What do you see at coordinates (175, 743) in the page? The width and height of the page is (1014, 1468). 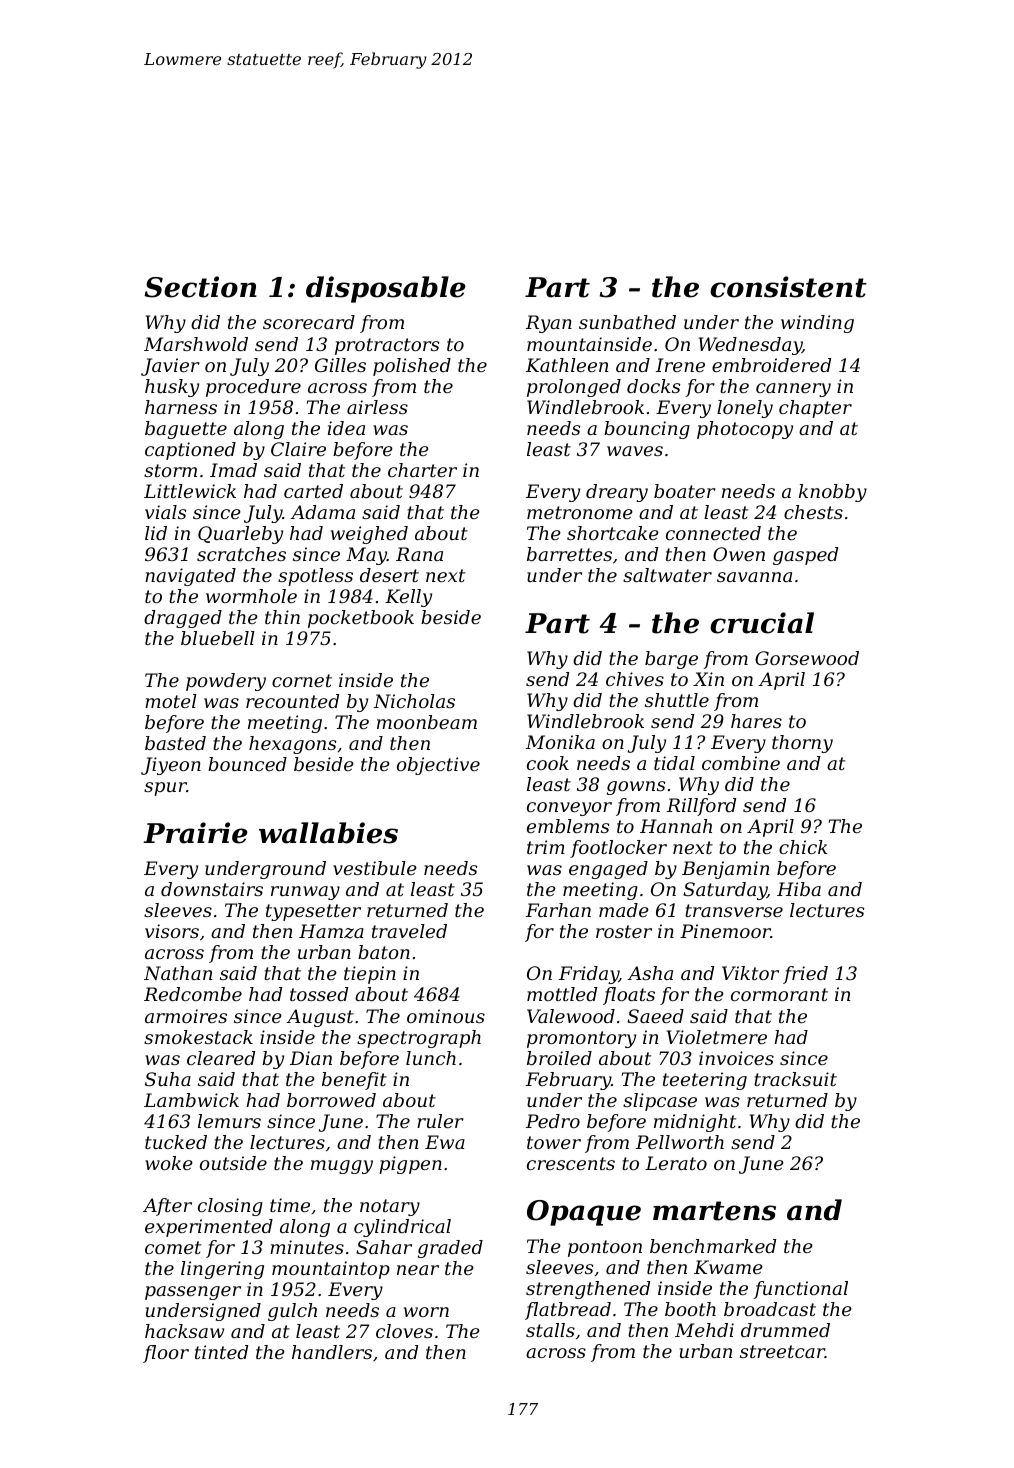 I see `basted` at bounding box center [175, 743].
